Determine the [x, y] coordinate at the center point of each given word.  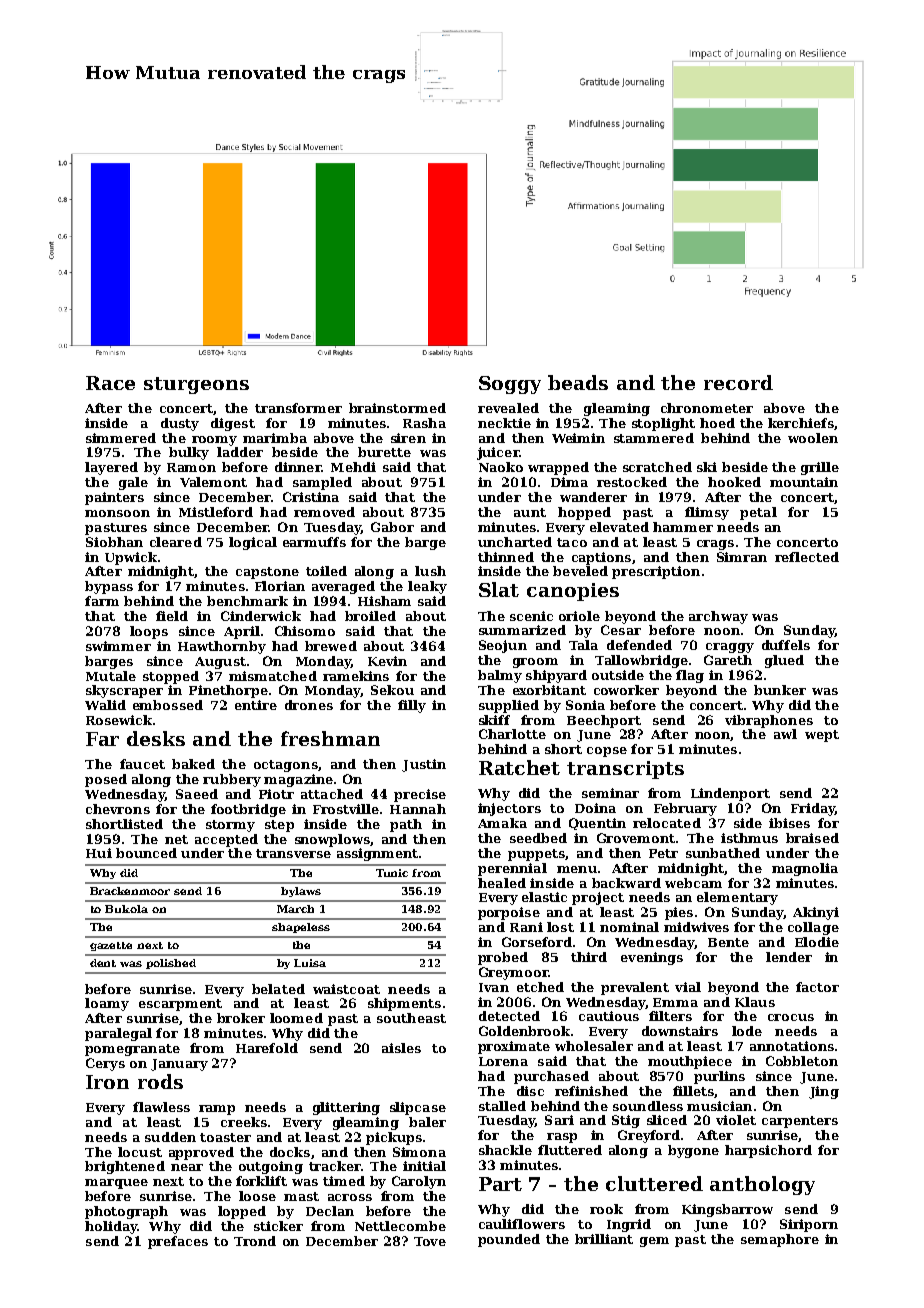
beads [578, 382]
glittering [346, 1108]
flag [690, 676]
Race [110, 383]
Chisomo [305, 631]
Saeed [197, 794]
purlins [719, 1077]
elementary [737, 898]
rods [160, 1081]
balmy [500, 676]
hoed [717, 423]
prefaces [178, 1242]
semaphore [780, 1240]
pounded [509, 1240]
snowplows [332, 840]
